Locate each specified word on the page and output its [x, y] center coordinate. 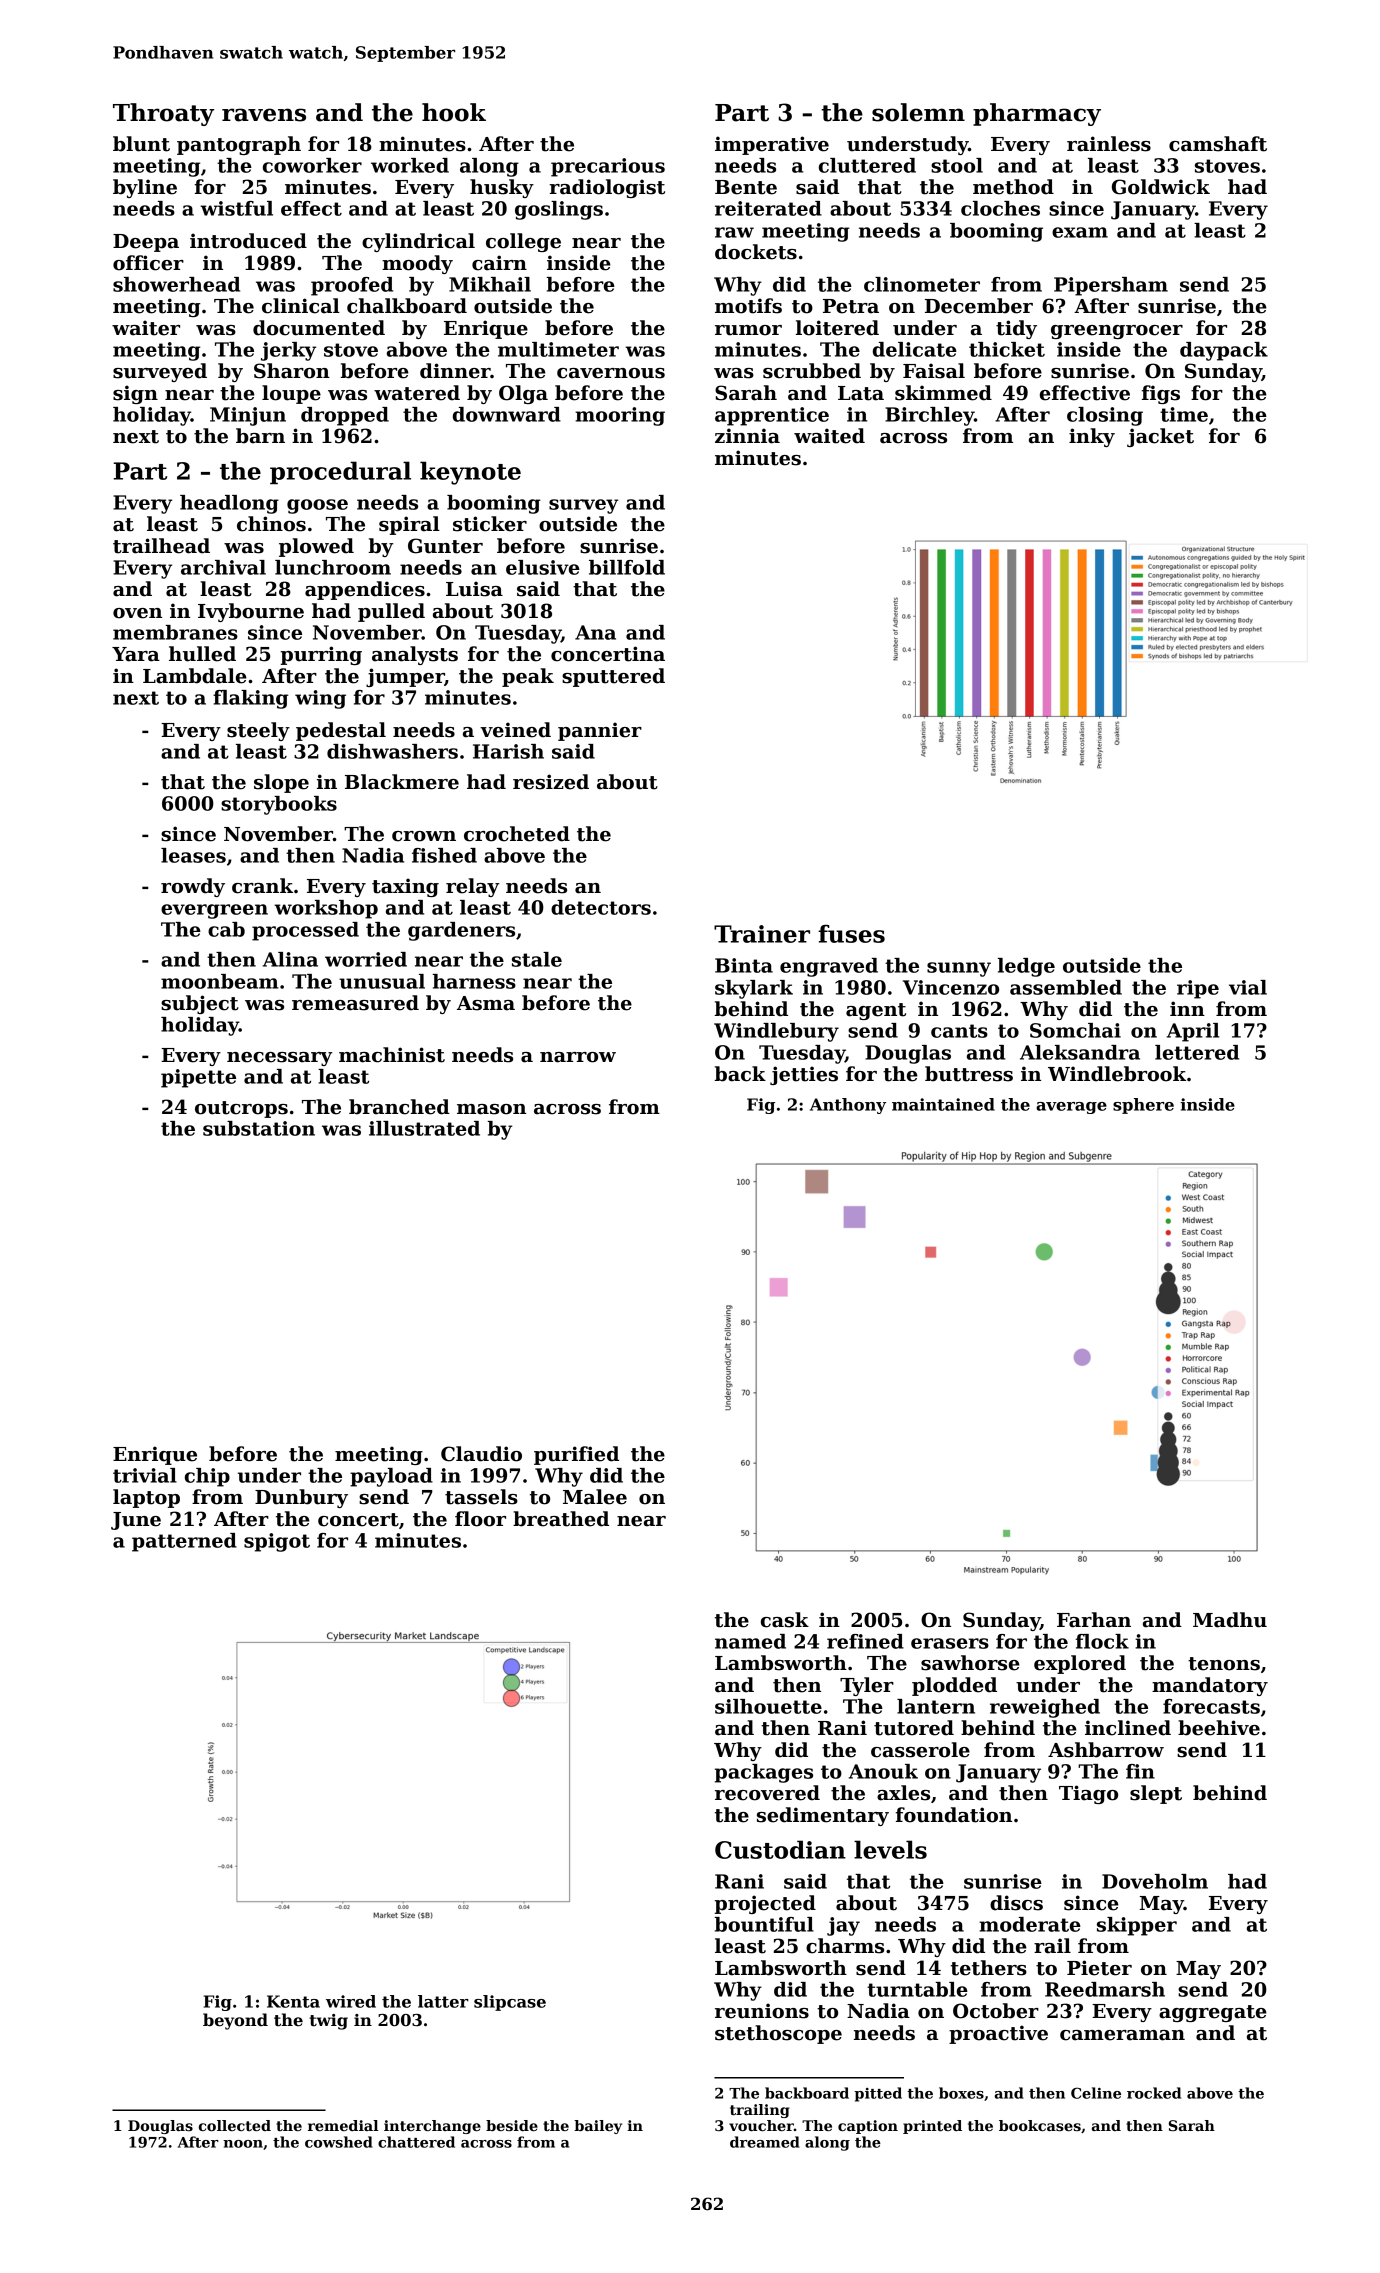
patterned [184, 1542]
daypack [1224, 351]
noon [243, 2144]
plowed [316, 547]
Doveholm [1155, 1881]
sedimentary [823, 1816]
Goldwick [1161, 187]
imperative [772, 145]
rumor [748, 330]
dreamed [765, 2142]
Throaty [163, 114]
